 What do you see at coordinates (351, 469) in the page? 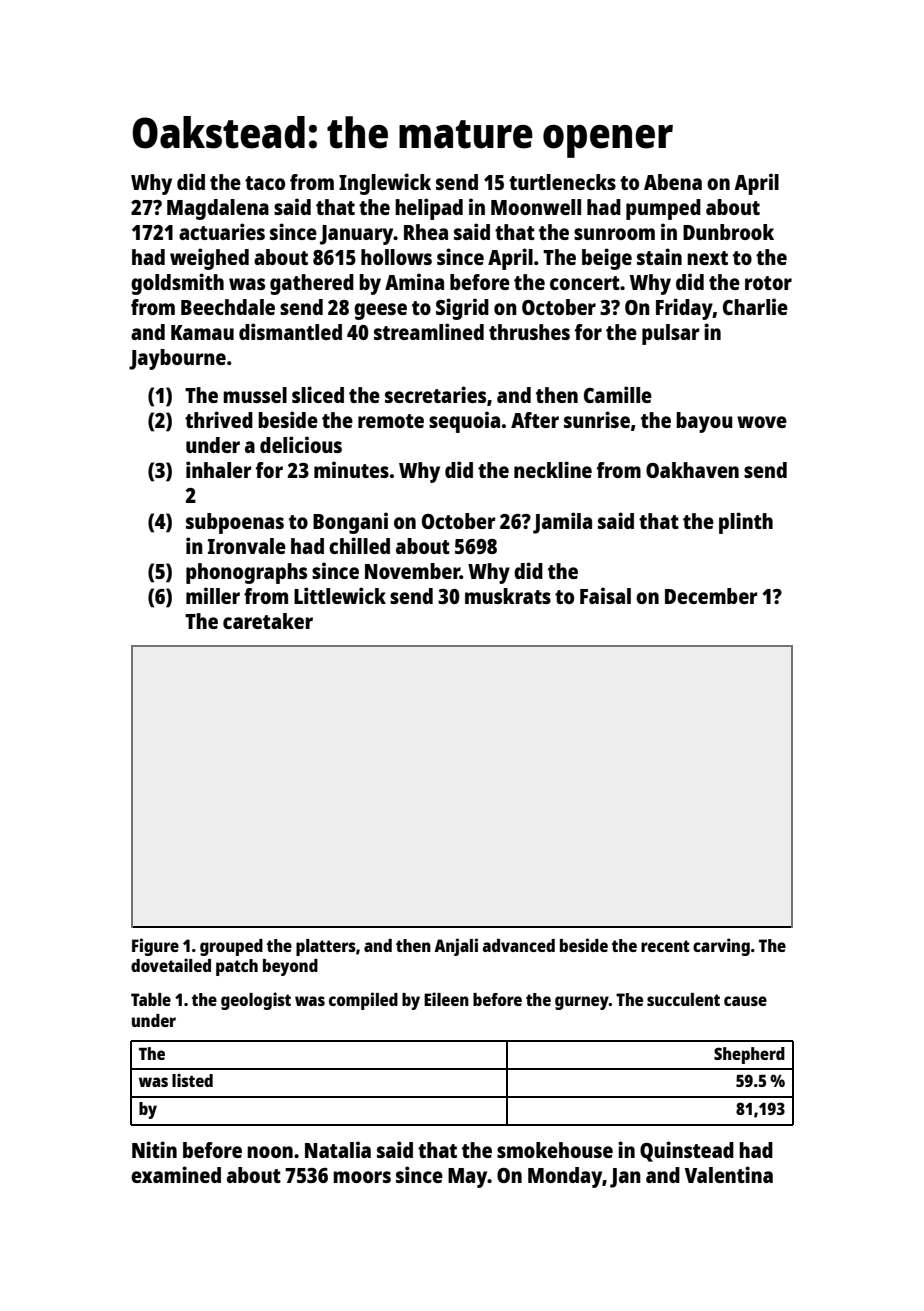
I see `minutes` at bounding box center [351, 469].
